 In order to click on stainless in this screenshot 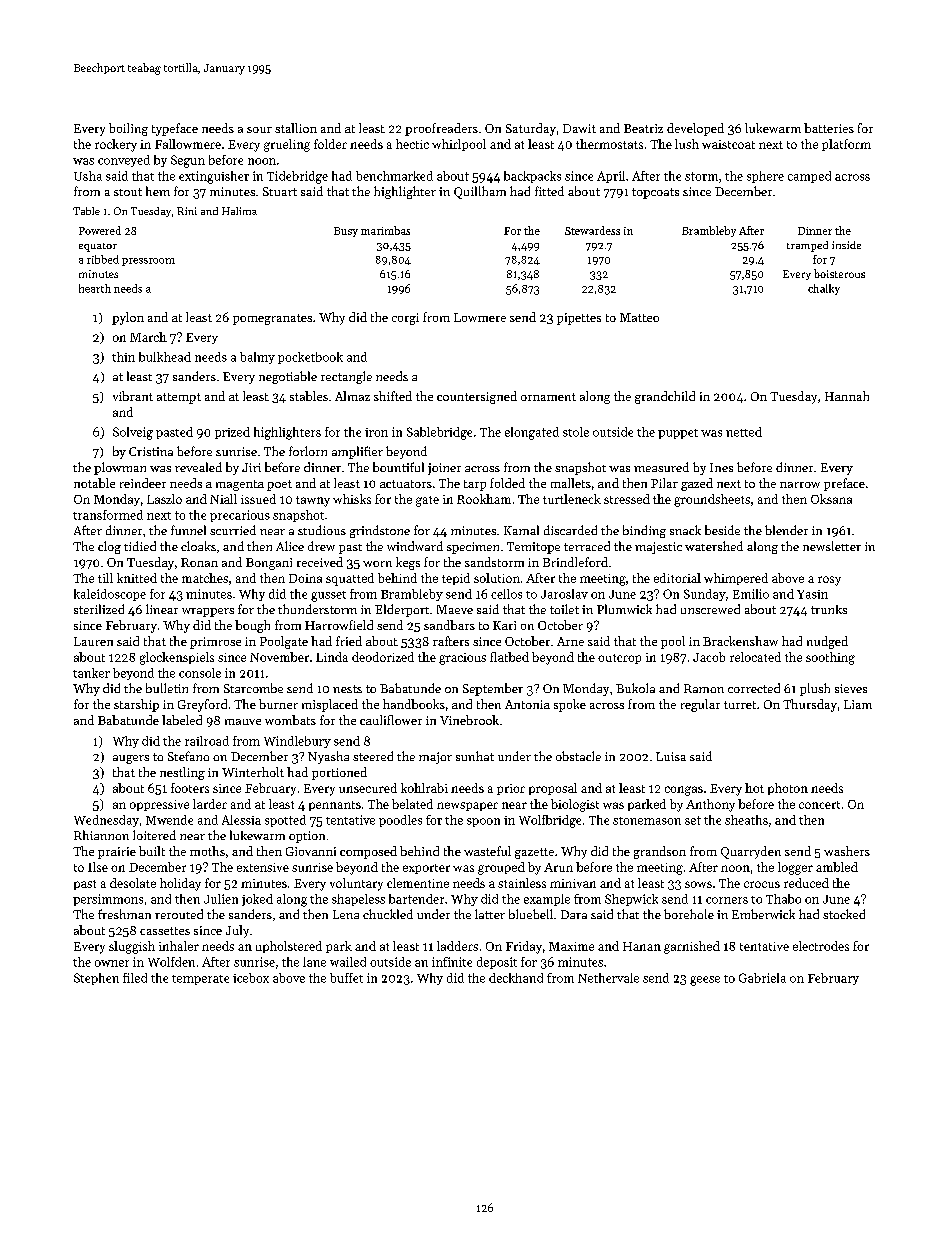, I will do `click(522, 883)`.
